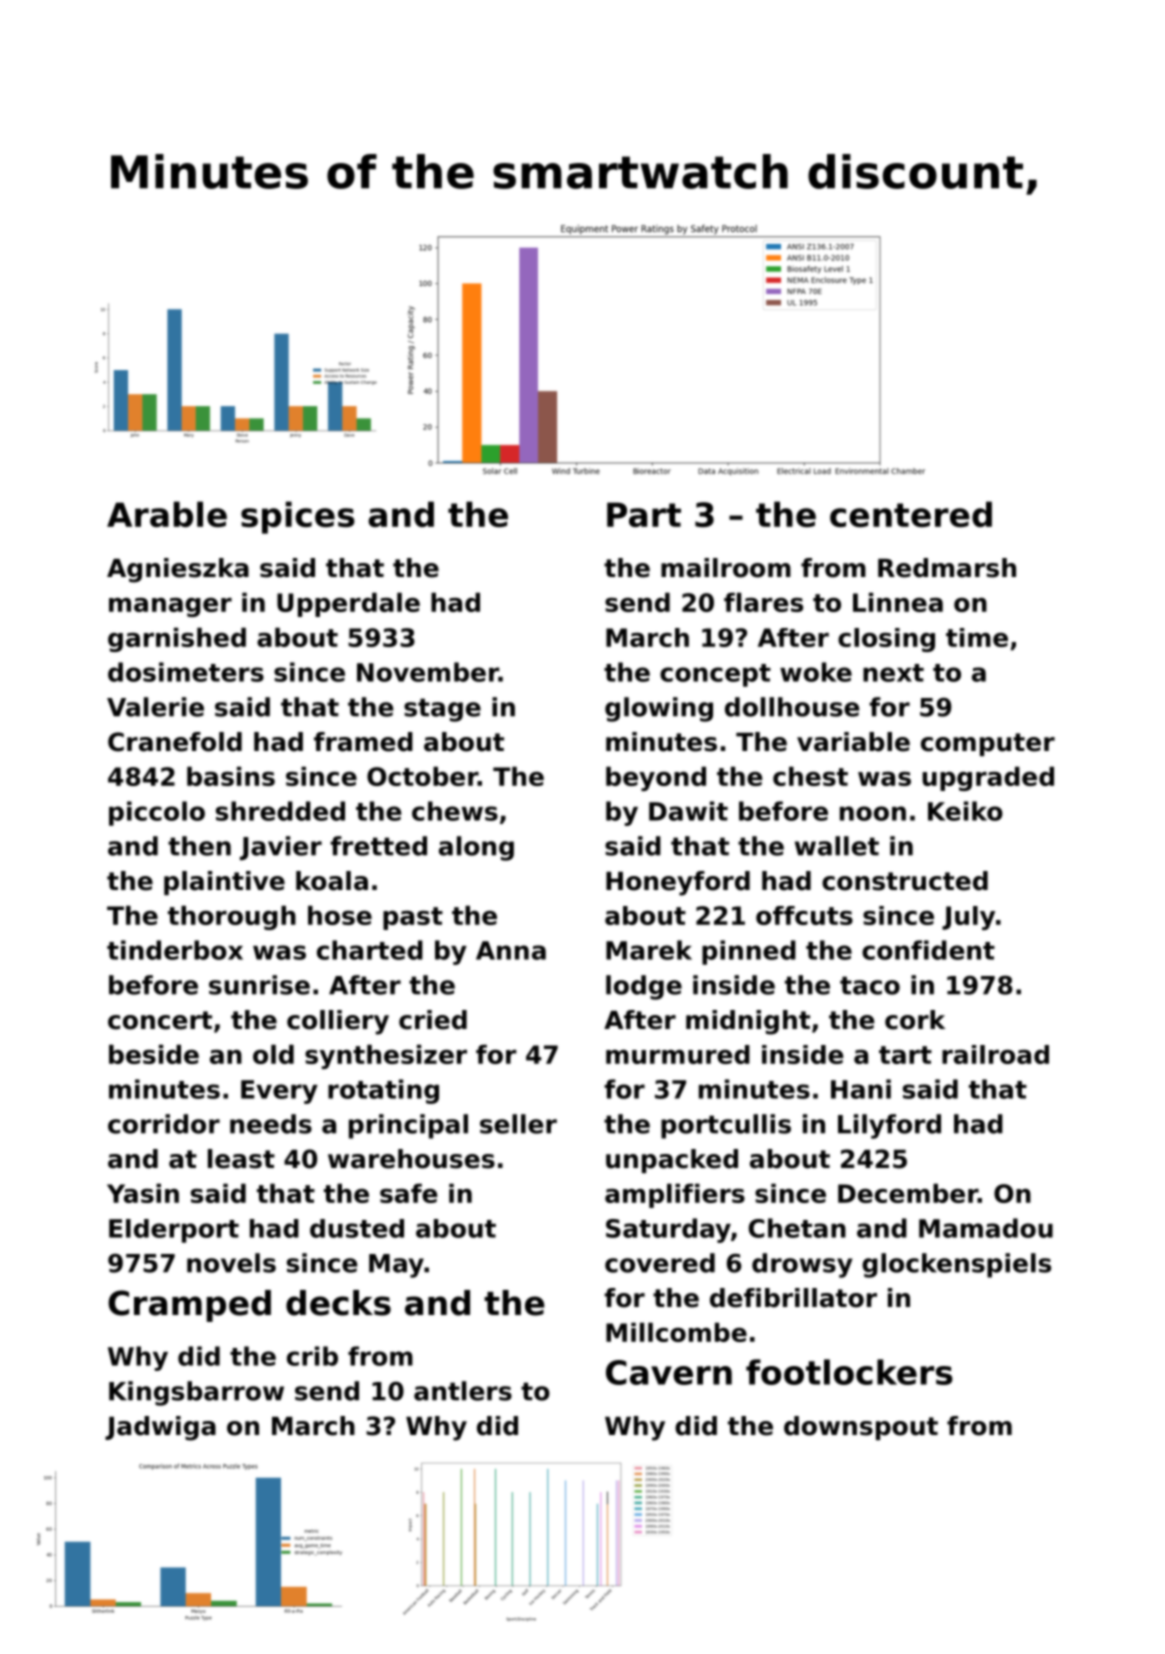 This document has width=1165, height=1654. Describe the element at coordinates (947, 568) in the document. I see `Redmarsh` at that location.
